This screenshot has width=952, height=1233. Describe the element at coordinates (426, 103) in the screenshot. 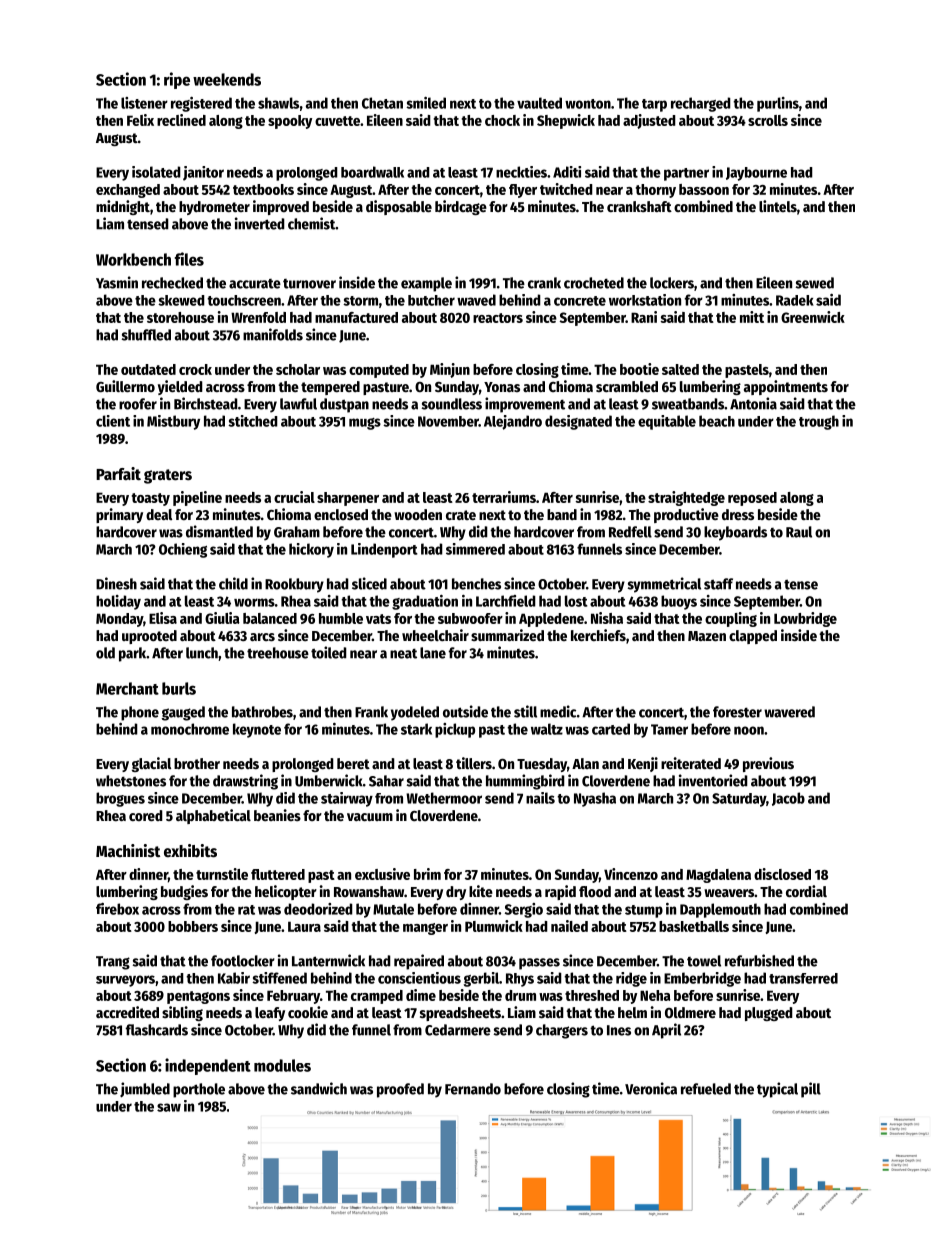

I see `smiled` at that location.
